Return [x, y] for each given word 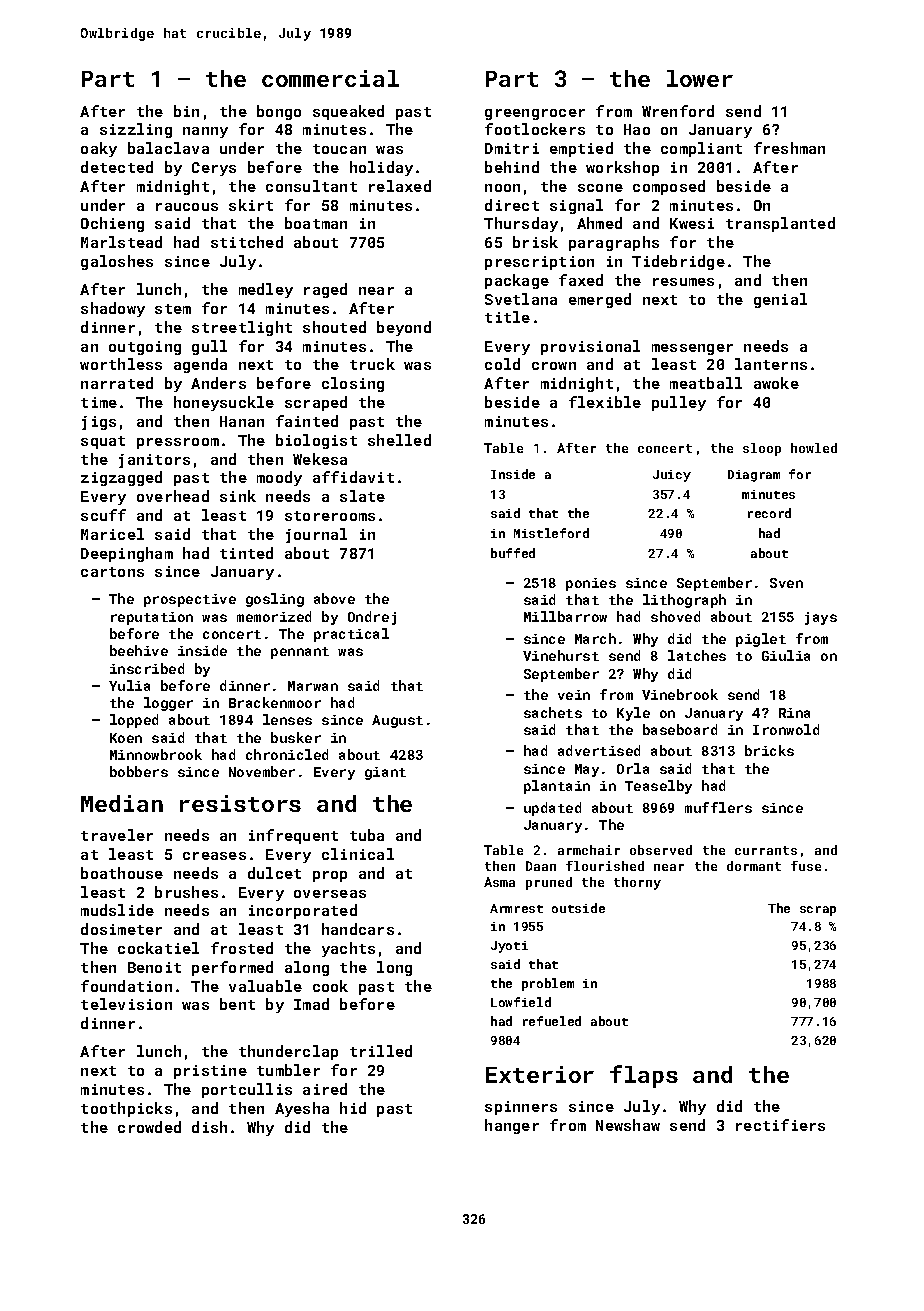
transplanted [780, 224]
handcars [358, 929]
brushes [186, 892]
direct [512, 205]
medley [266, 290]
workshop [622, 168]
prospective [190, 600]
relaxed [400, 186]
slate [362, 496]
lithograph [684, 601]
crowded [149, 1127]
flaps [644, 1076]
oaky [99, 149]
